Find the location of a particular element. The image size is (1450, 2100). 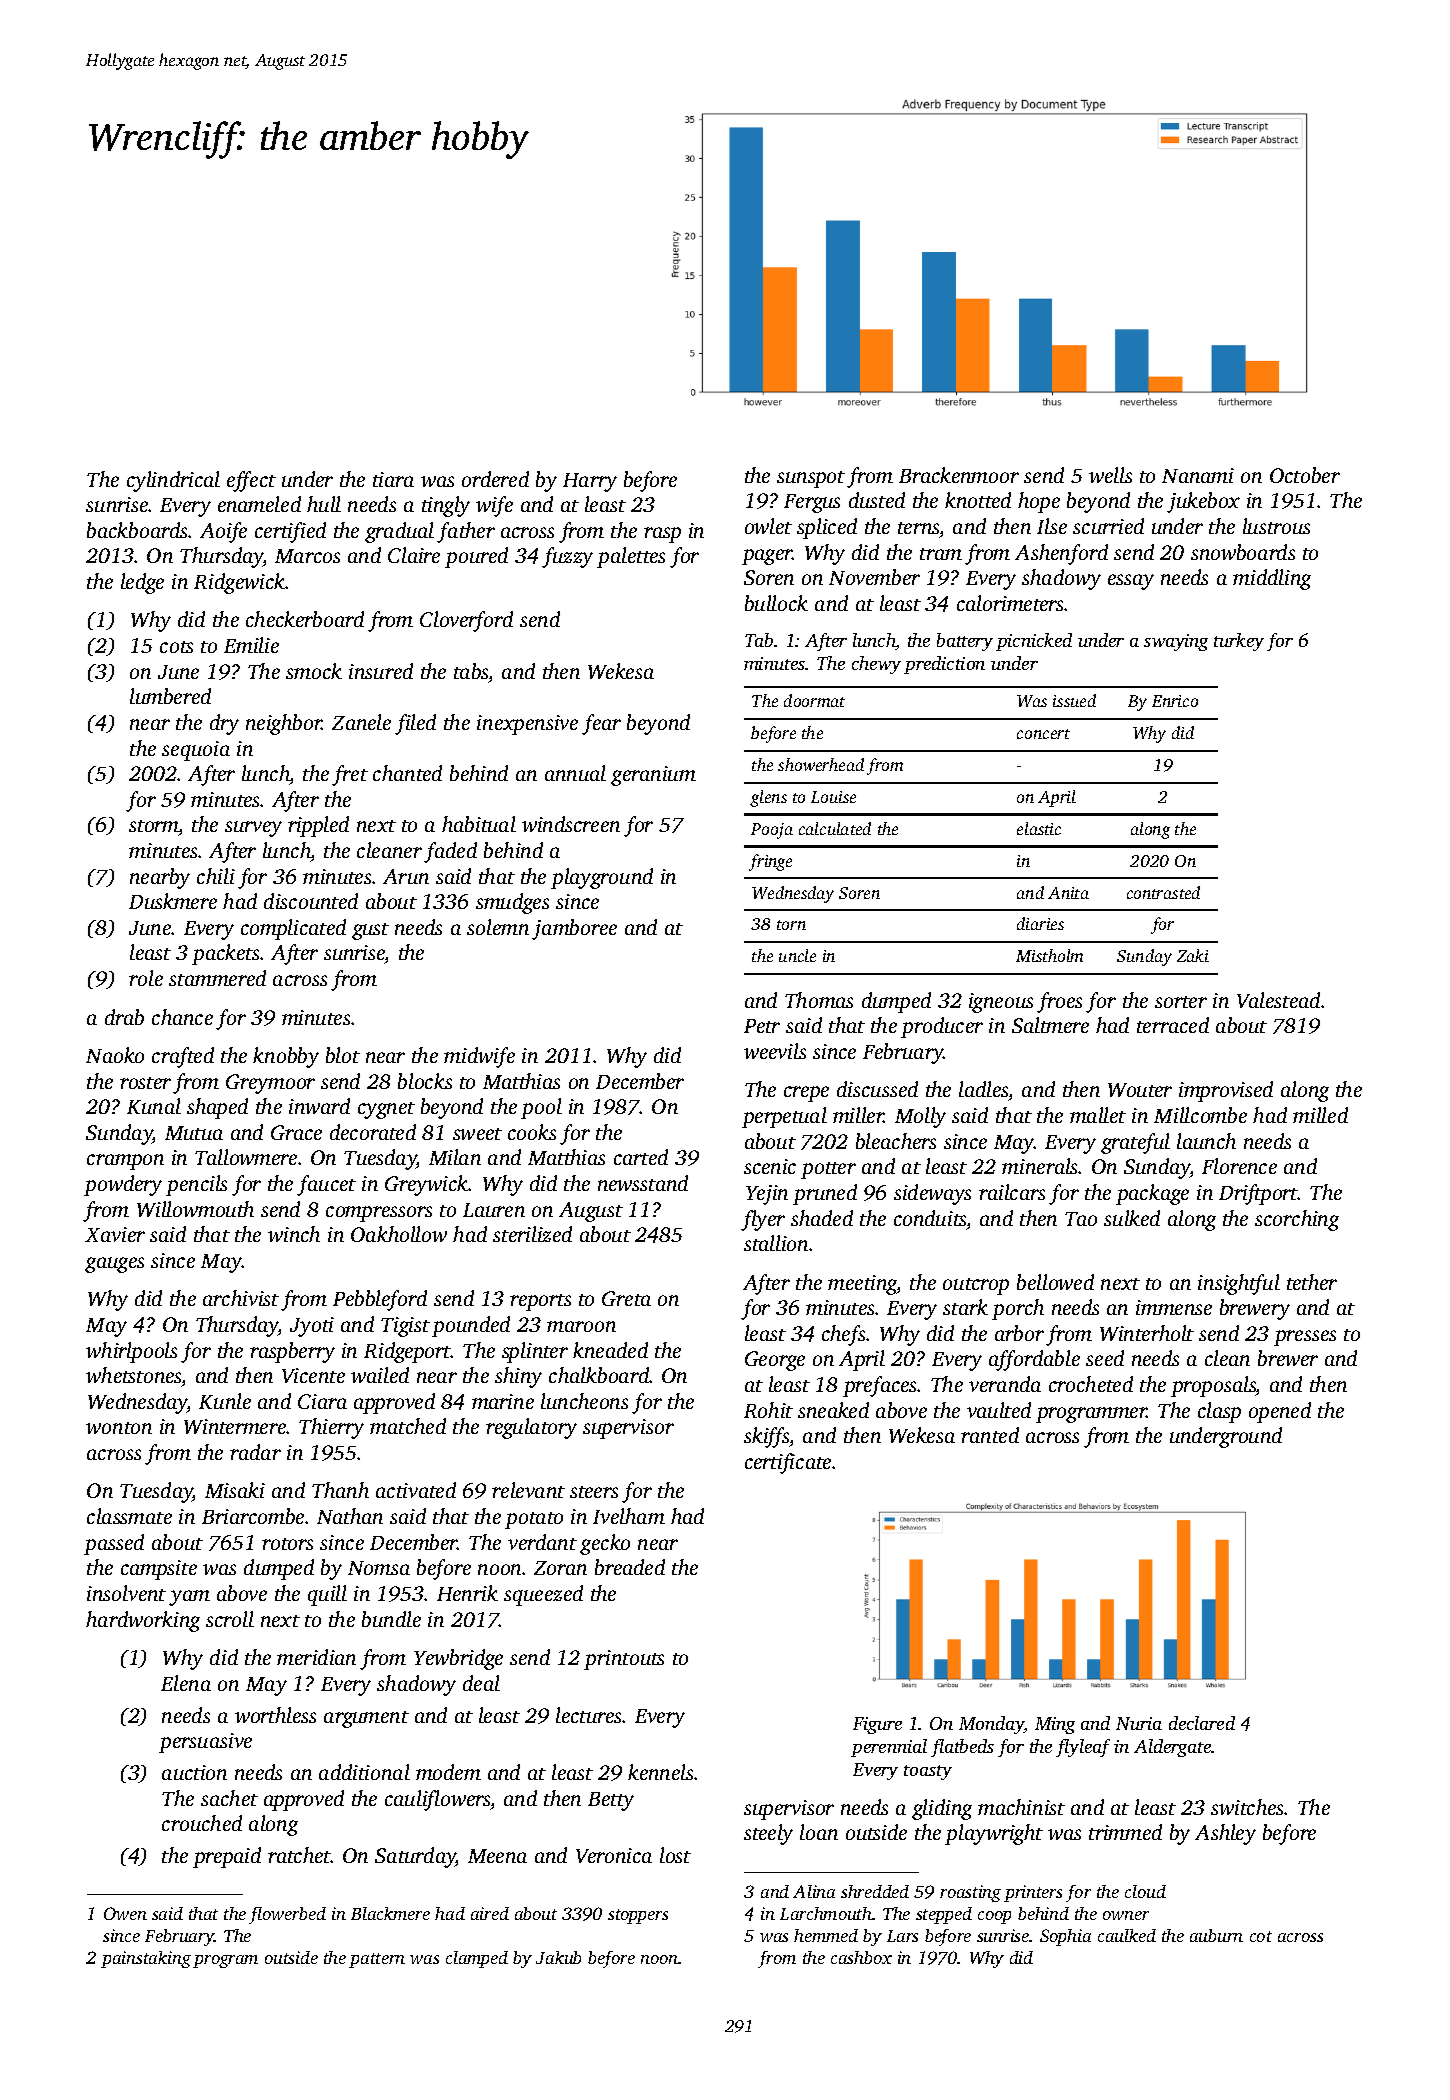

sorter is located at coordinates (1181, 1002).
